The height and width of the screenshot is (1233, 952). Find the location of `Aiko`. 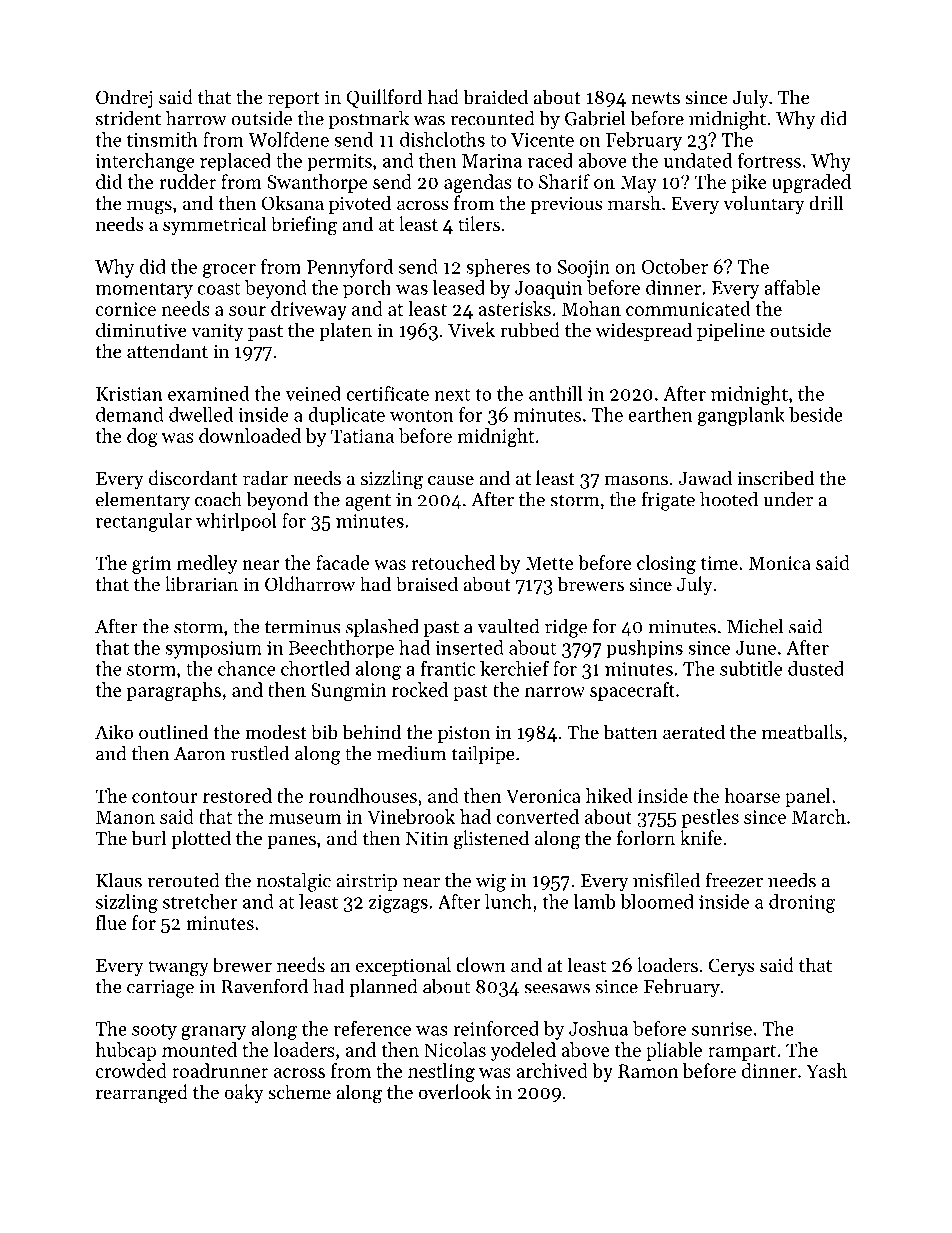

Aiko is located at coordinates (114, 731).
